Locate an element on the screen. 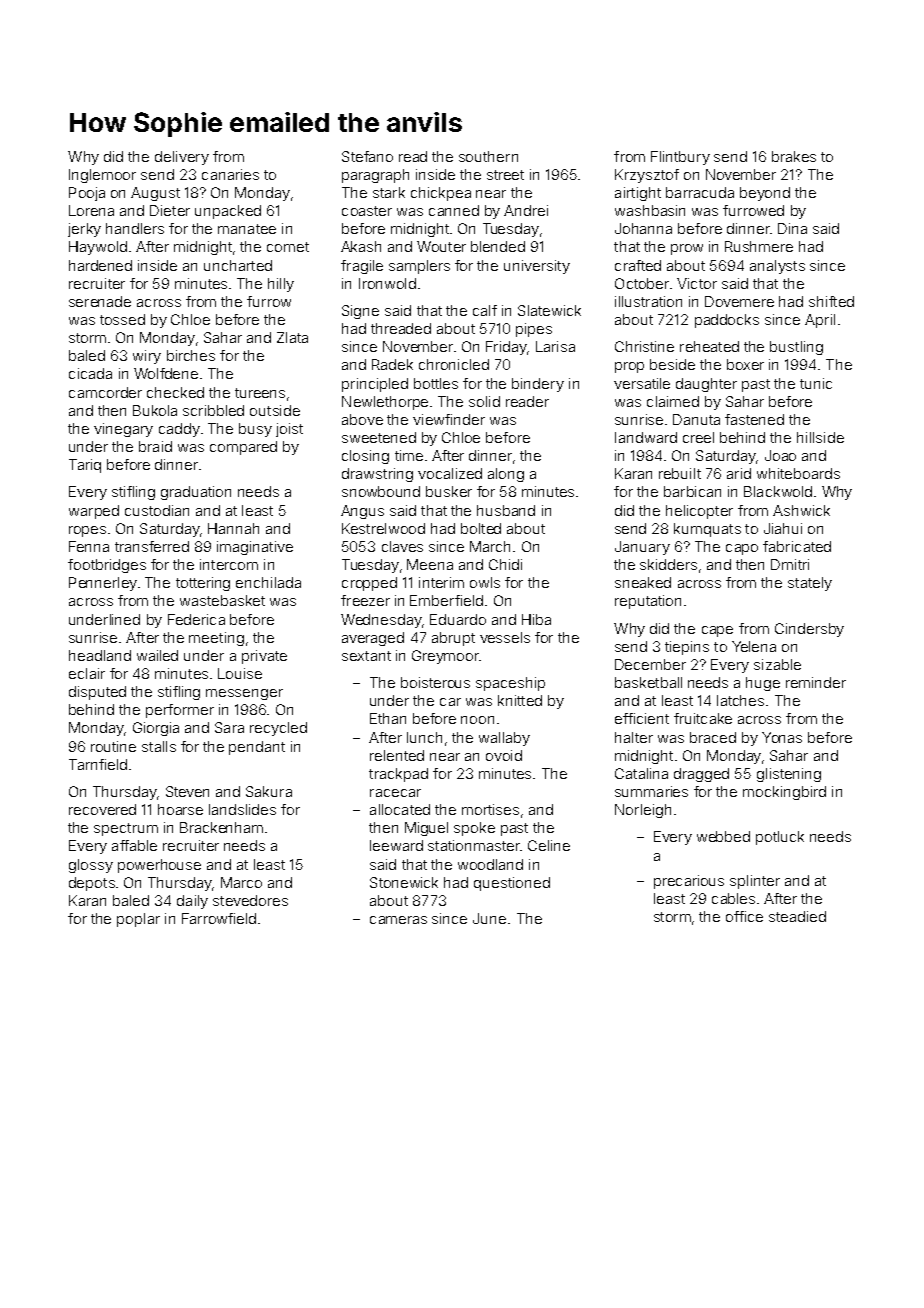 This screenshot has width=924, height=1308. Rushmere is located at coordinates (759, 246).
